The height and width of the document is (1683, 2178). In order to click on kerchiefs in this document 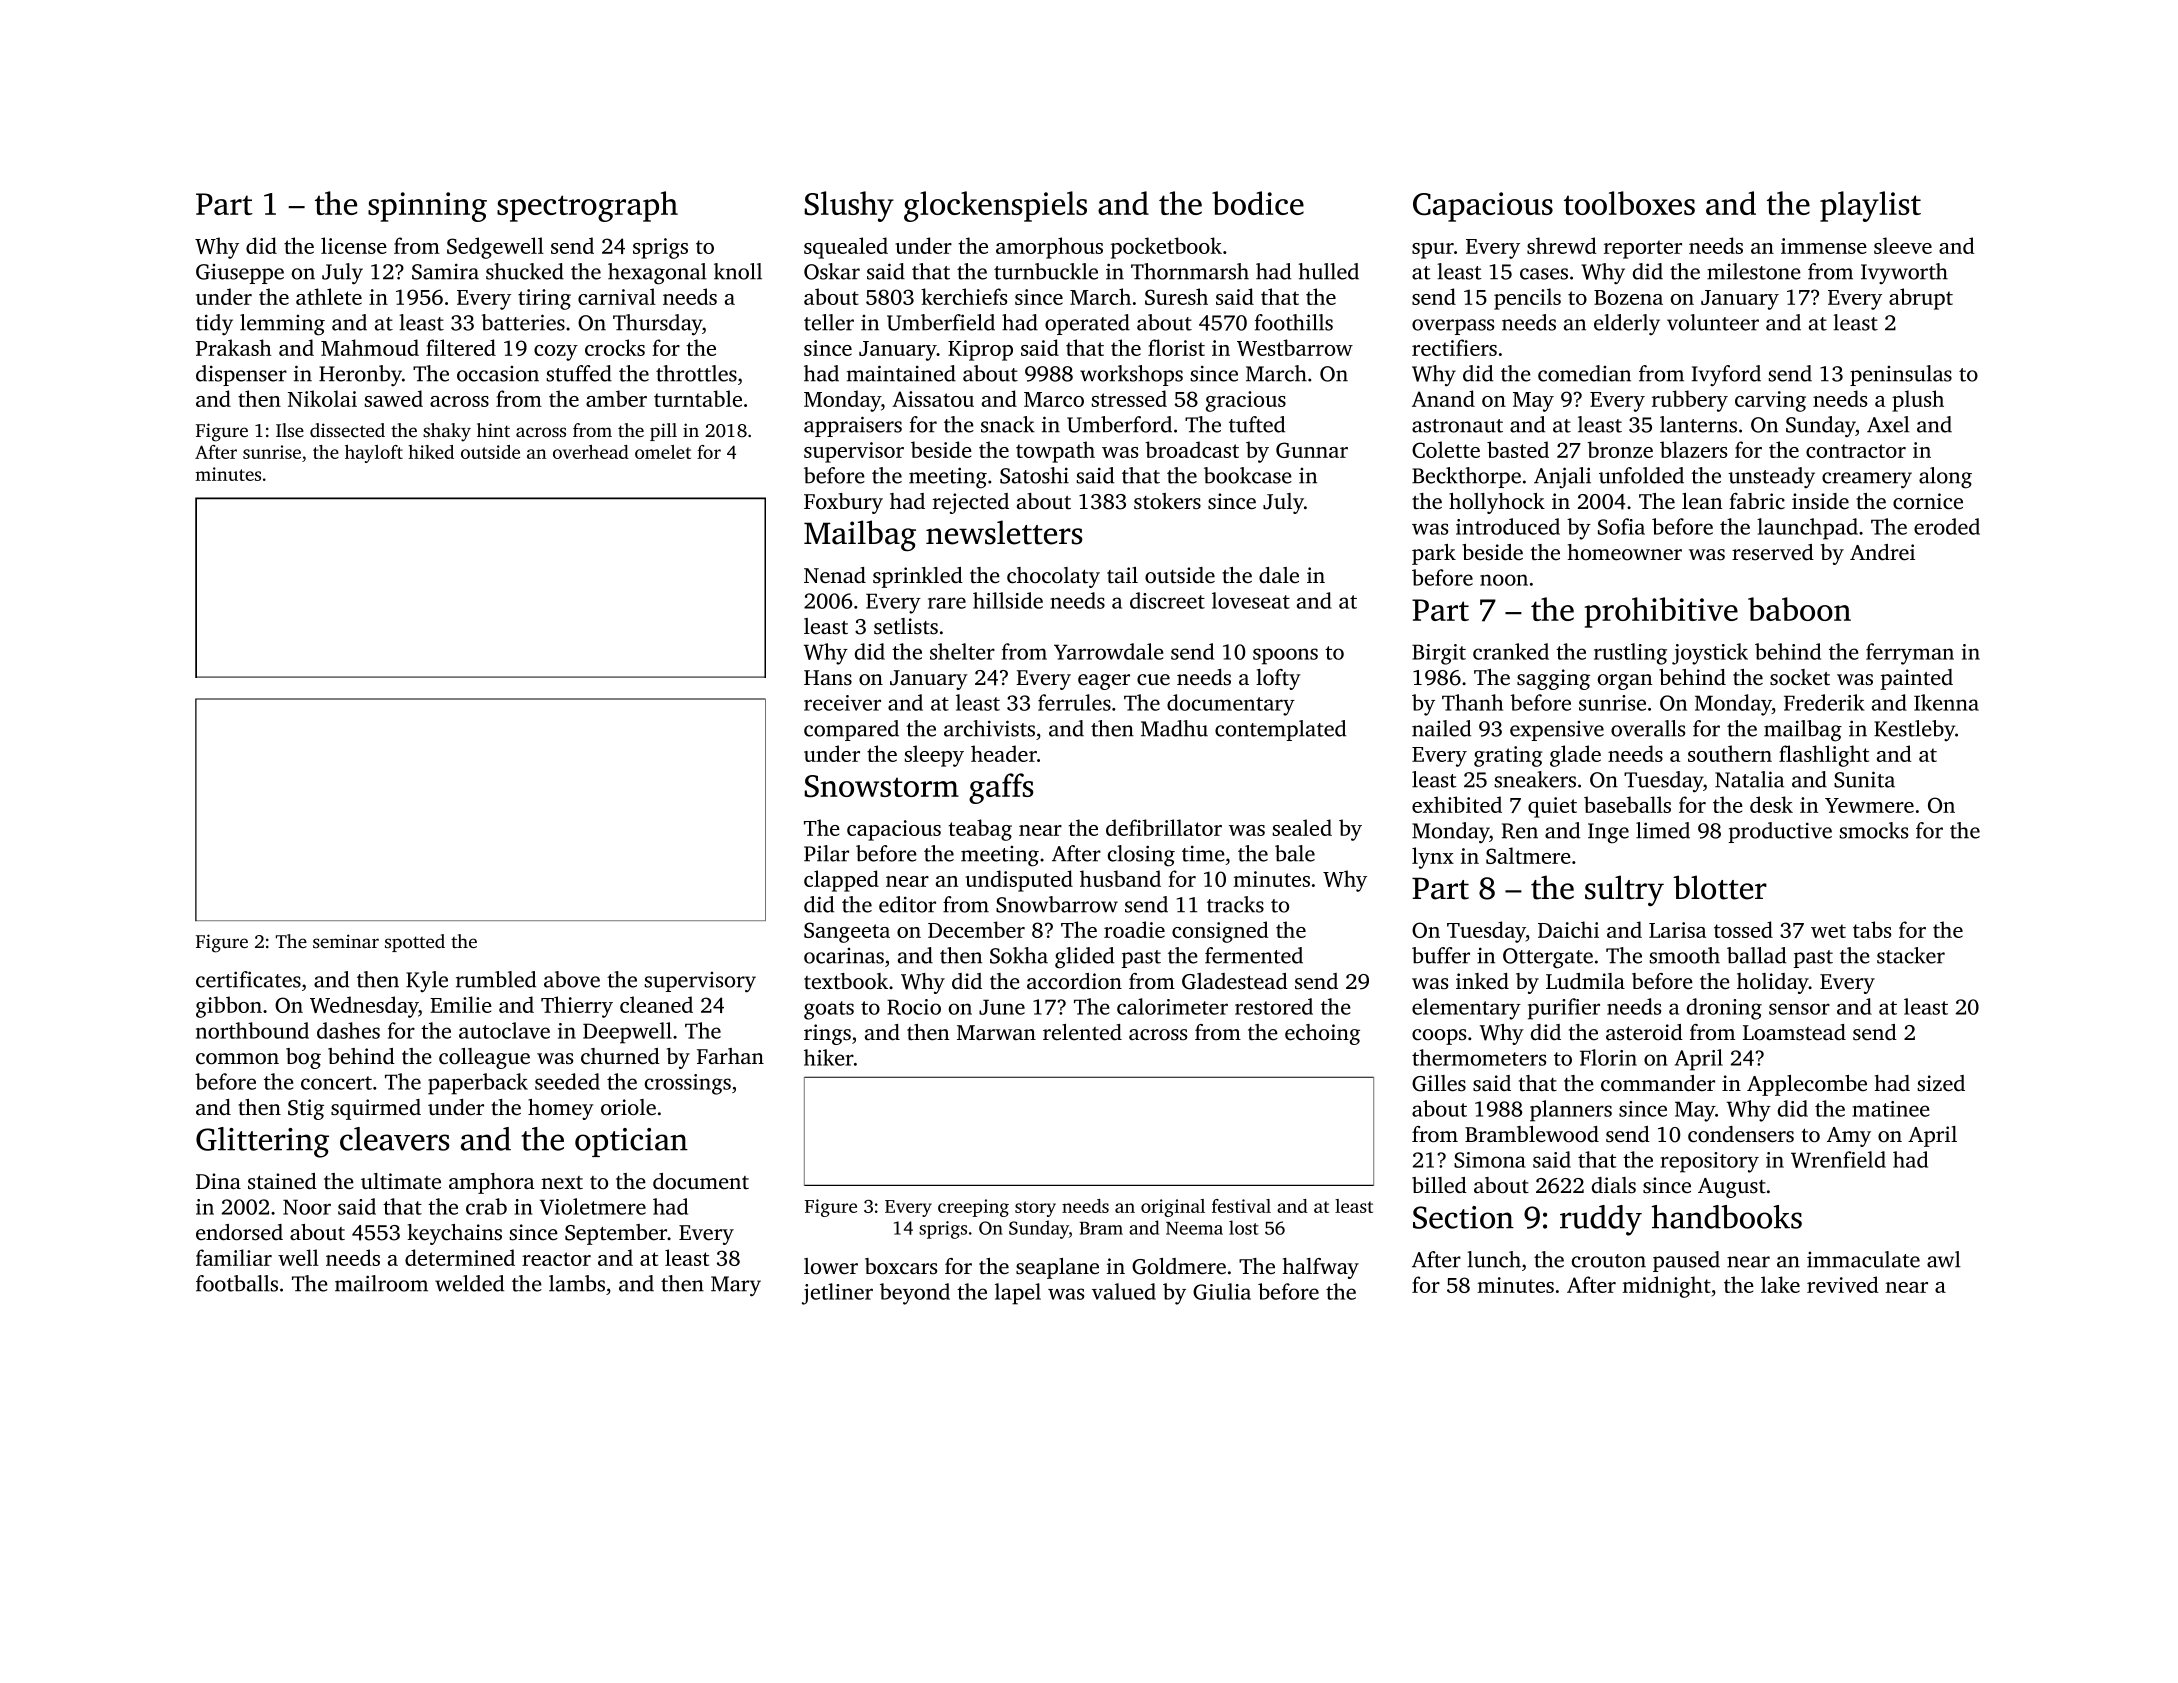, I will do `click(964, 296)`.
